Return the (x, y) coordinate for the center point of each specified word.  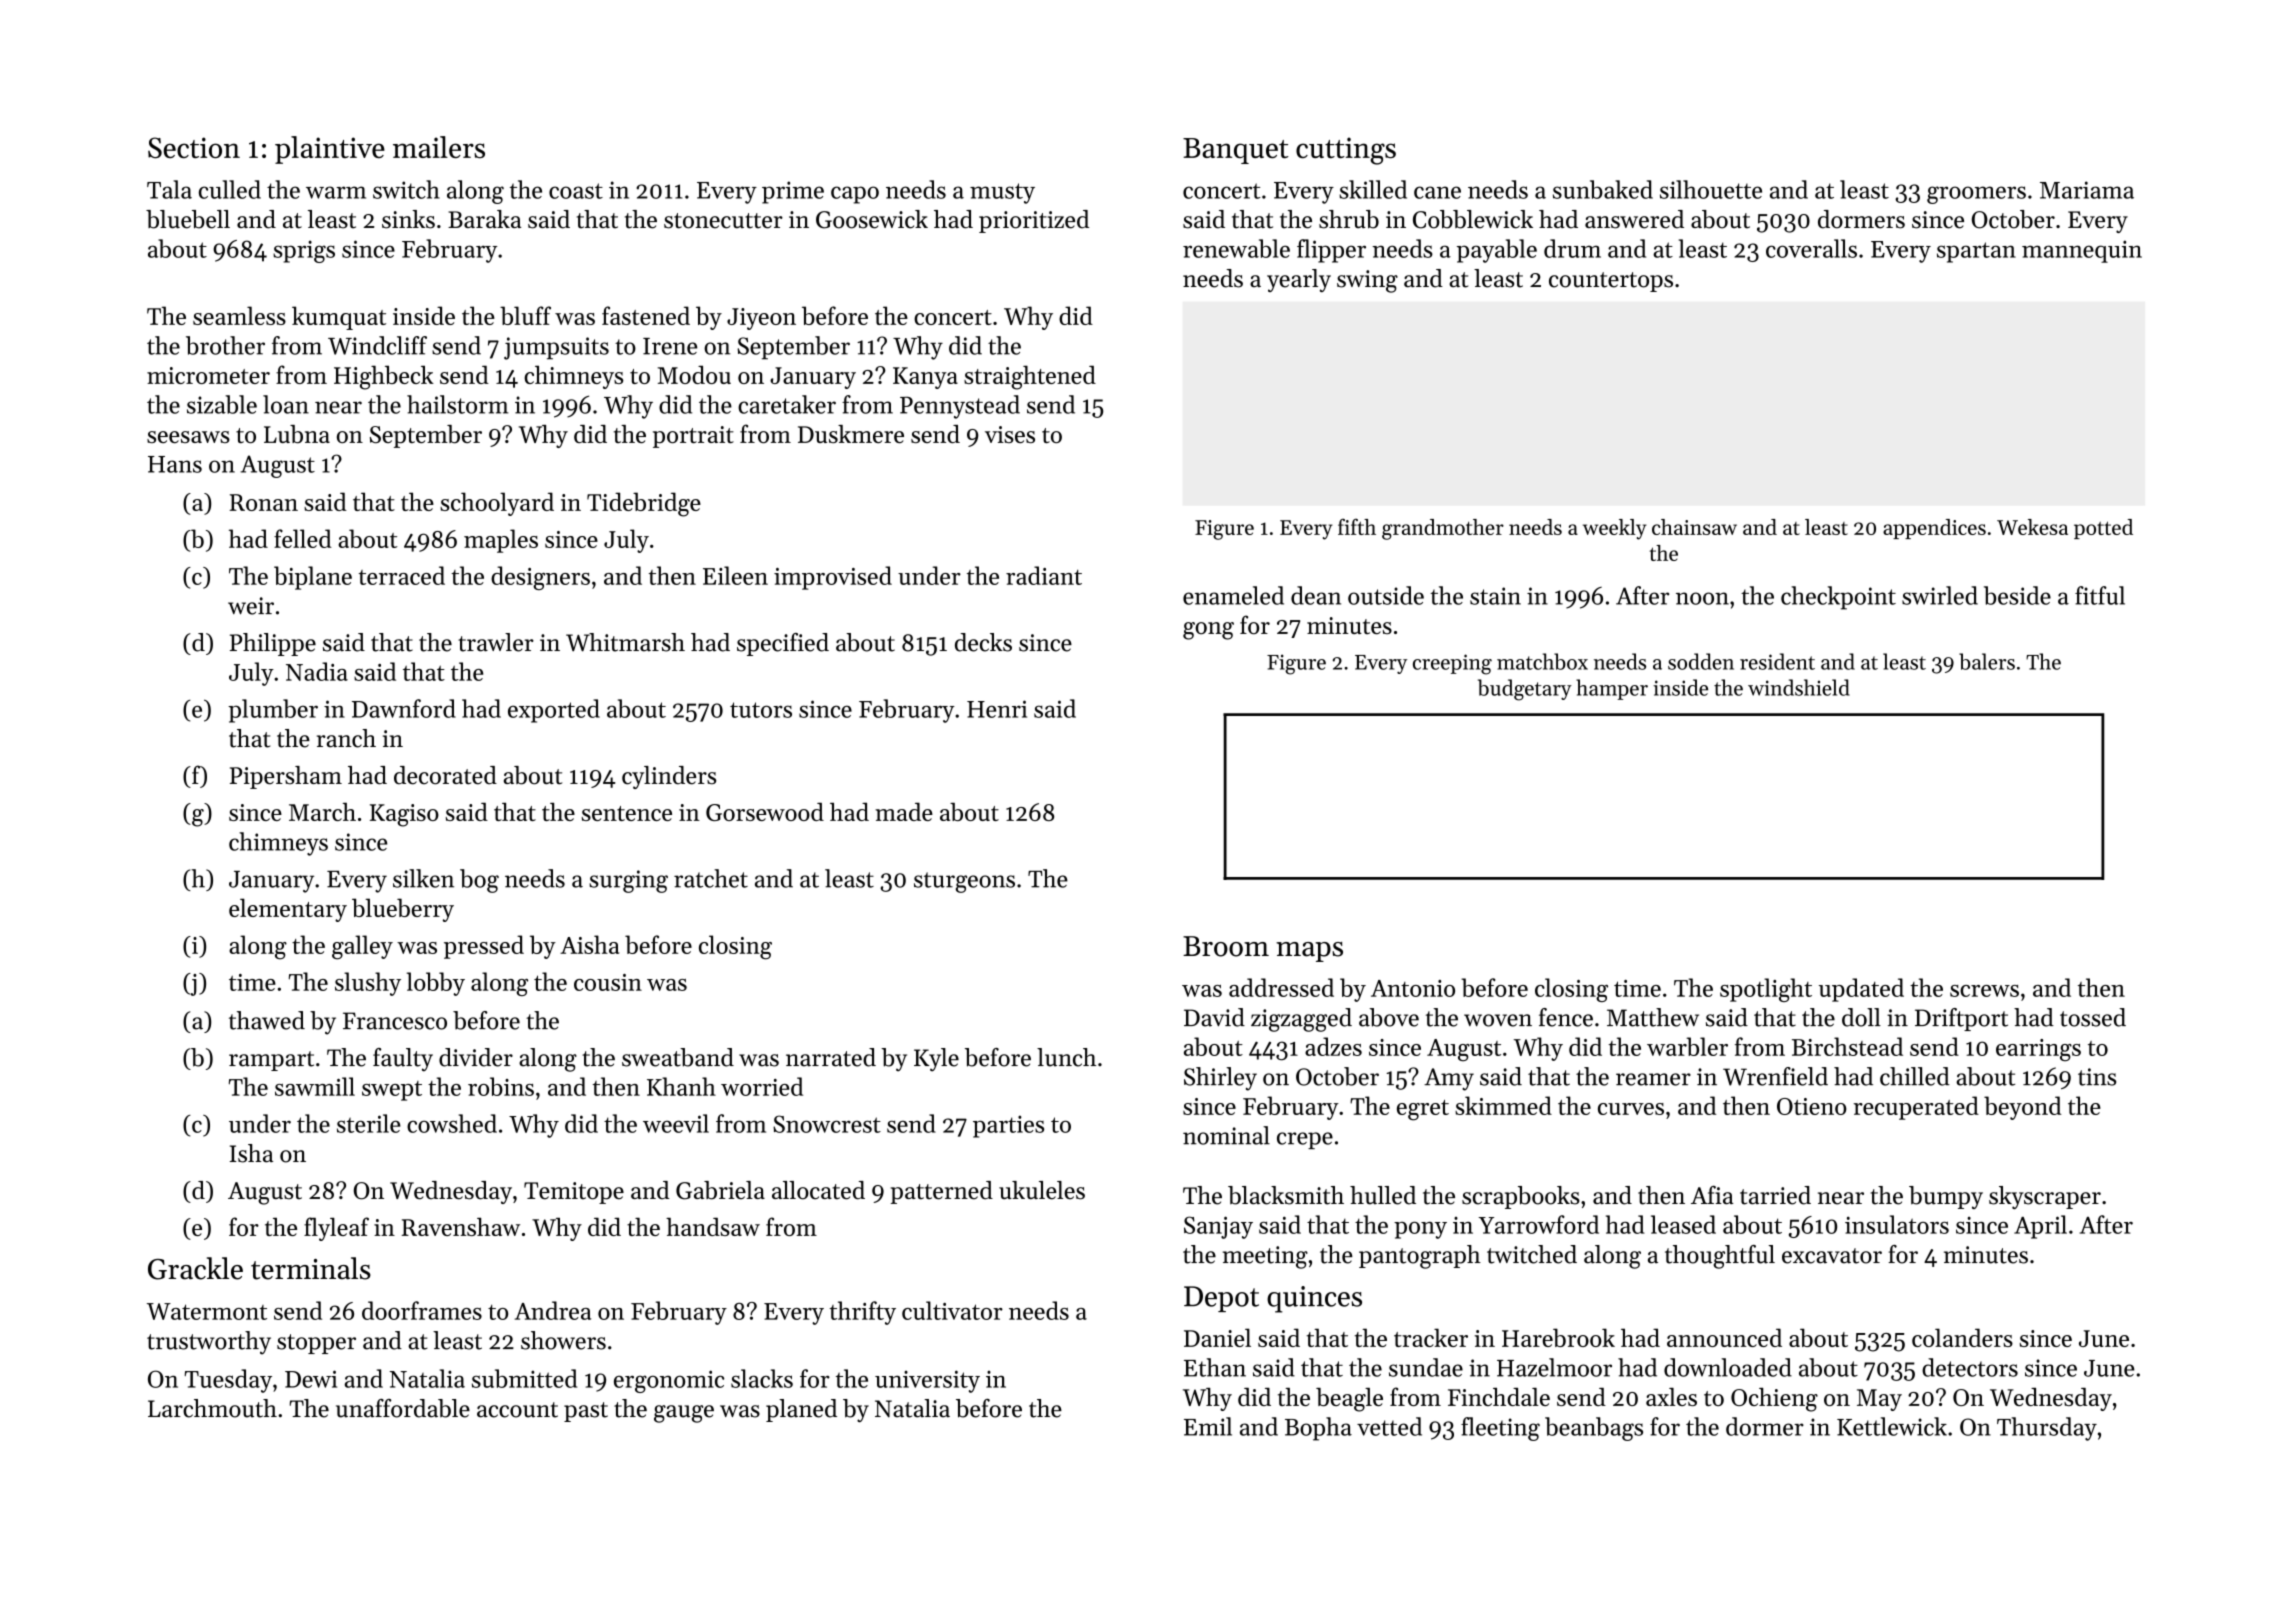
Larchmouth (212, 1408)
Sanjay (1218, 1227)
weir (251, 606)
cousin (608, 982)
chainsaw (1694, 527)
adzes (1333, 1046)
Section (194, 148)
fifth (1357, 527)
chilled (1915, 1076)
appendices (1934, 529)
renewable (1236, 248)
